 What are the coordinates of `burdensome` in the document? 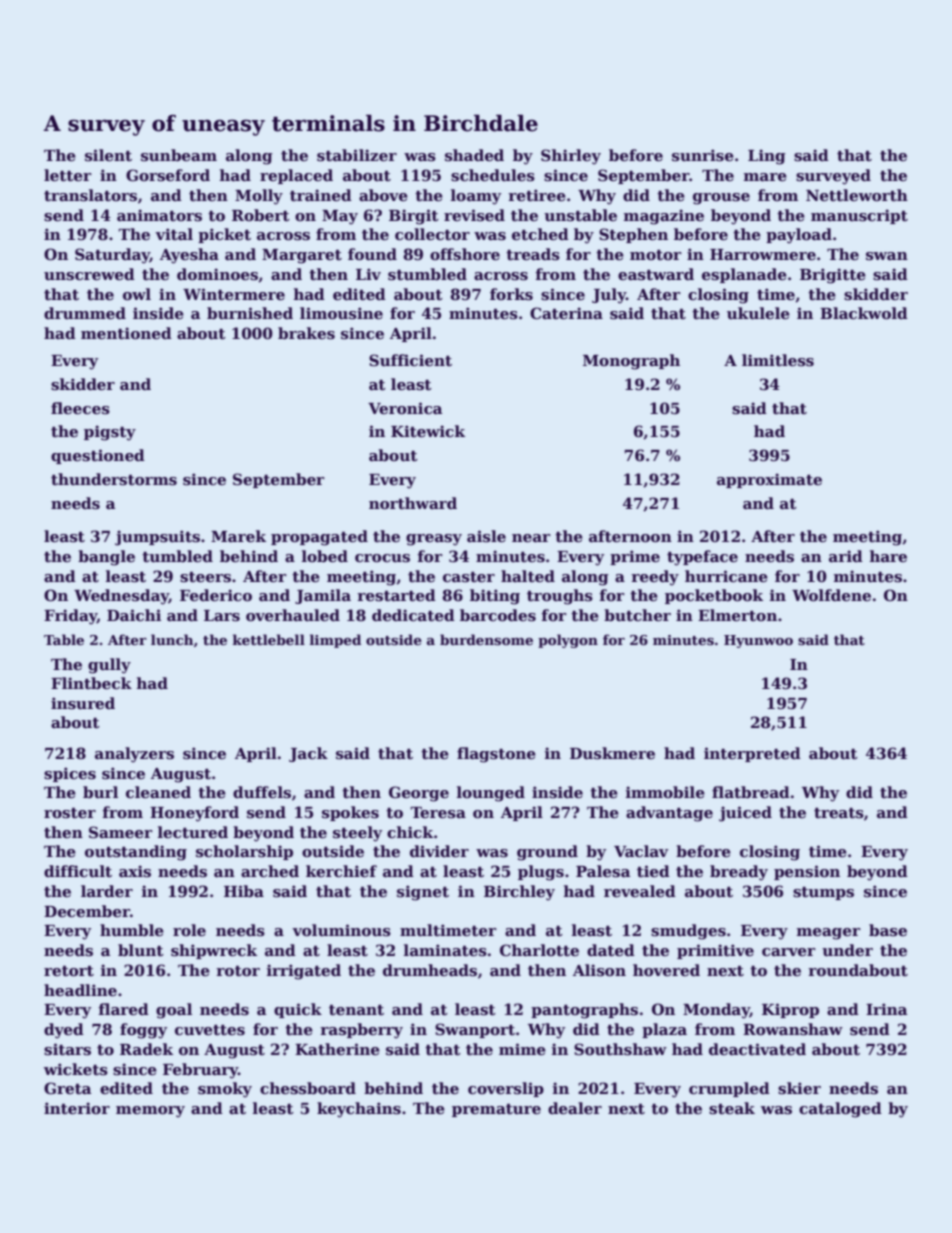 It's located at (486, 639).
